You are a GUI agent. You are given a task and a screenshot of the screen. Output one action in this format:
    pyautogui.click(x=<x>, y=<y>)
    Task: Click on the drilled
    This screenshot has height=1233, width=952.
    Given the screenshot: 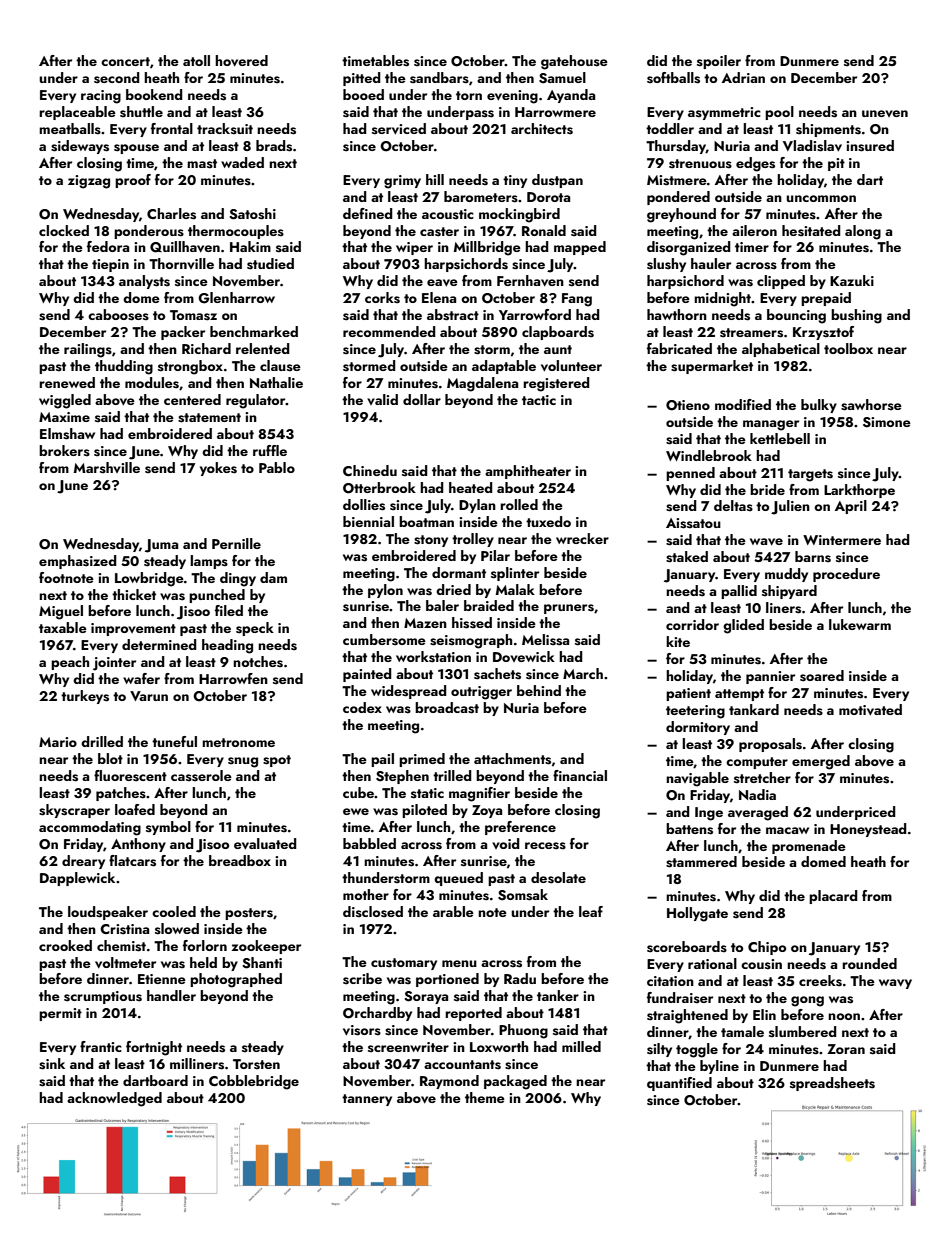 What is the action you would take?
    pyautogui.click(x=102, y=741)
